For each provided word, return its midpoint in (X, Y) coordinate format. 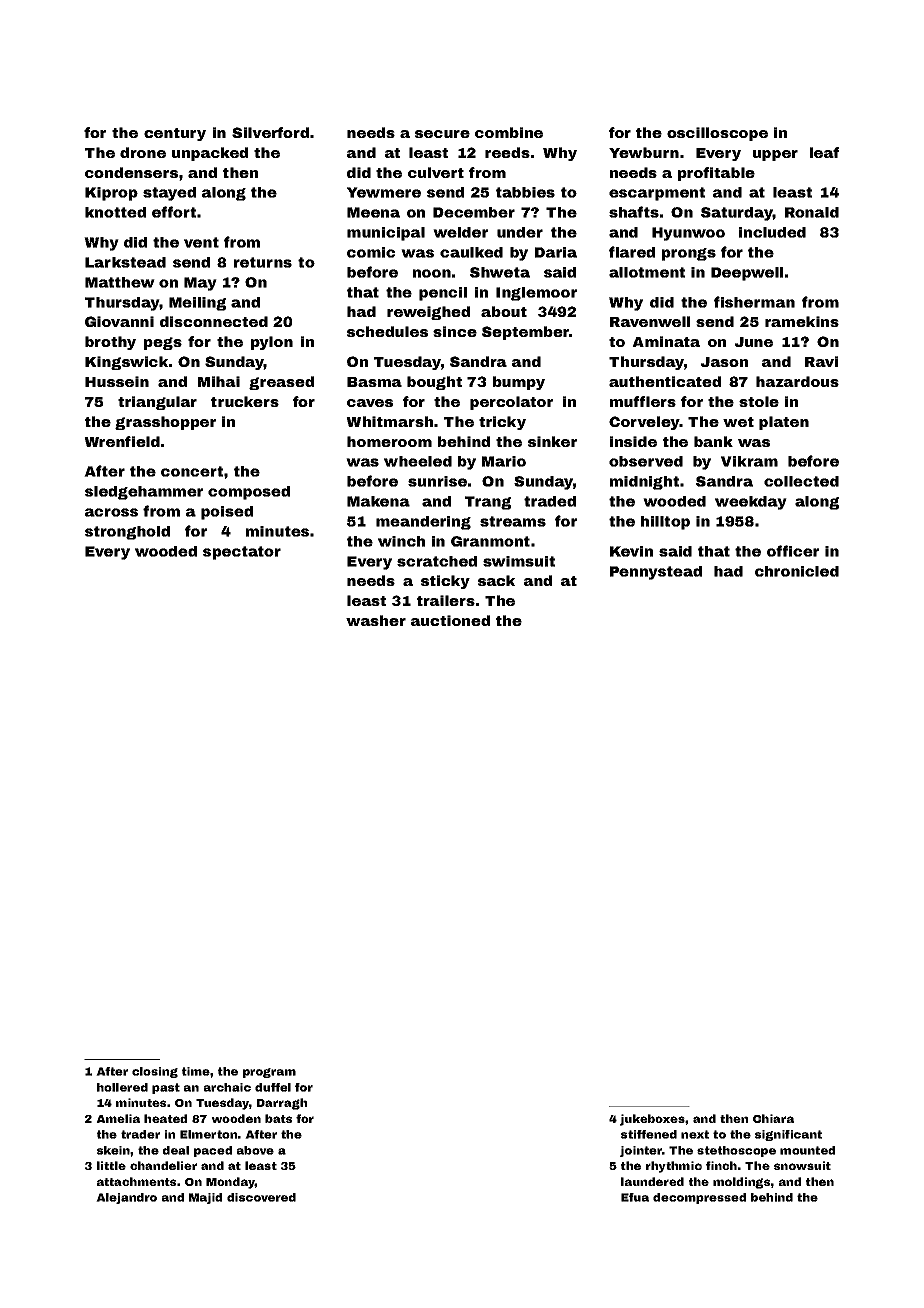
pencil (443, 294)
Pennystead (656, 573)
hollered (122, 1087)
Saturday (737, 214)
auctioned (450, 620)
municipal (386, 234)
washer (376, 620)
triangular (157, 403)
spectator (242, 553)
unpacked (210, 154)
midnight (644, 483)
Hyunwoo (688, 234)
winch (401, 541)
